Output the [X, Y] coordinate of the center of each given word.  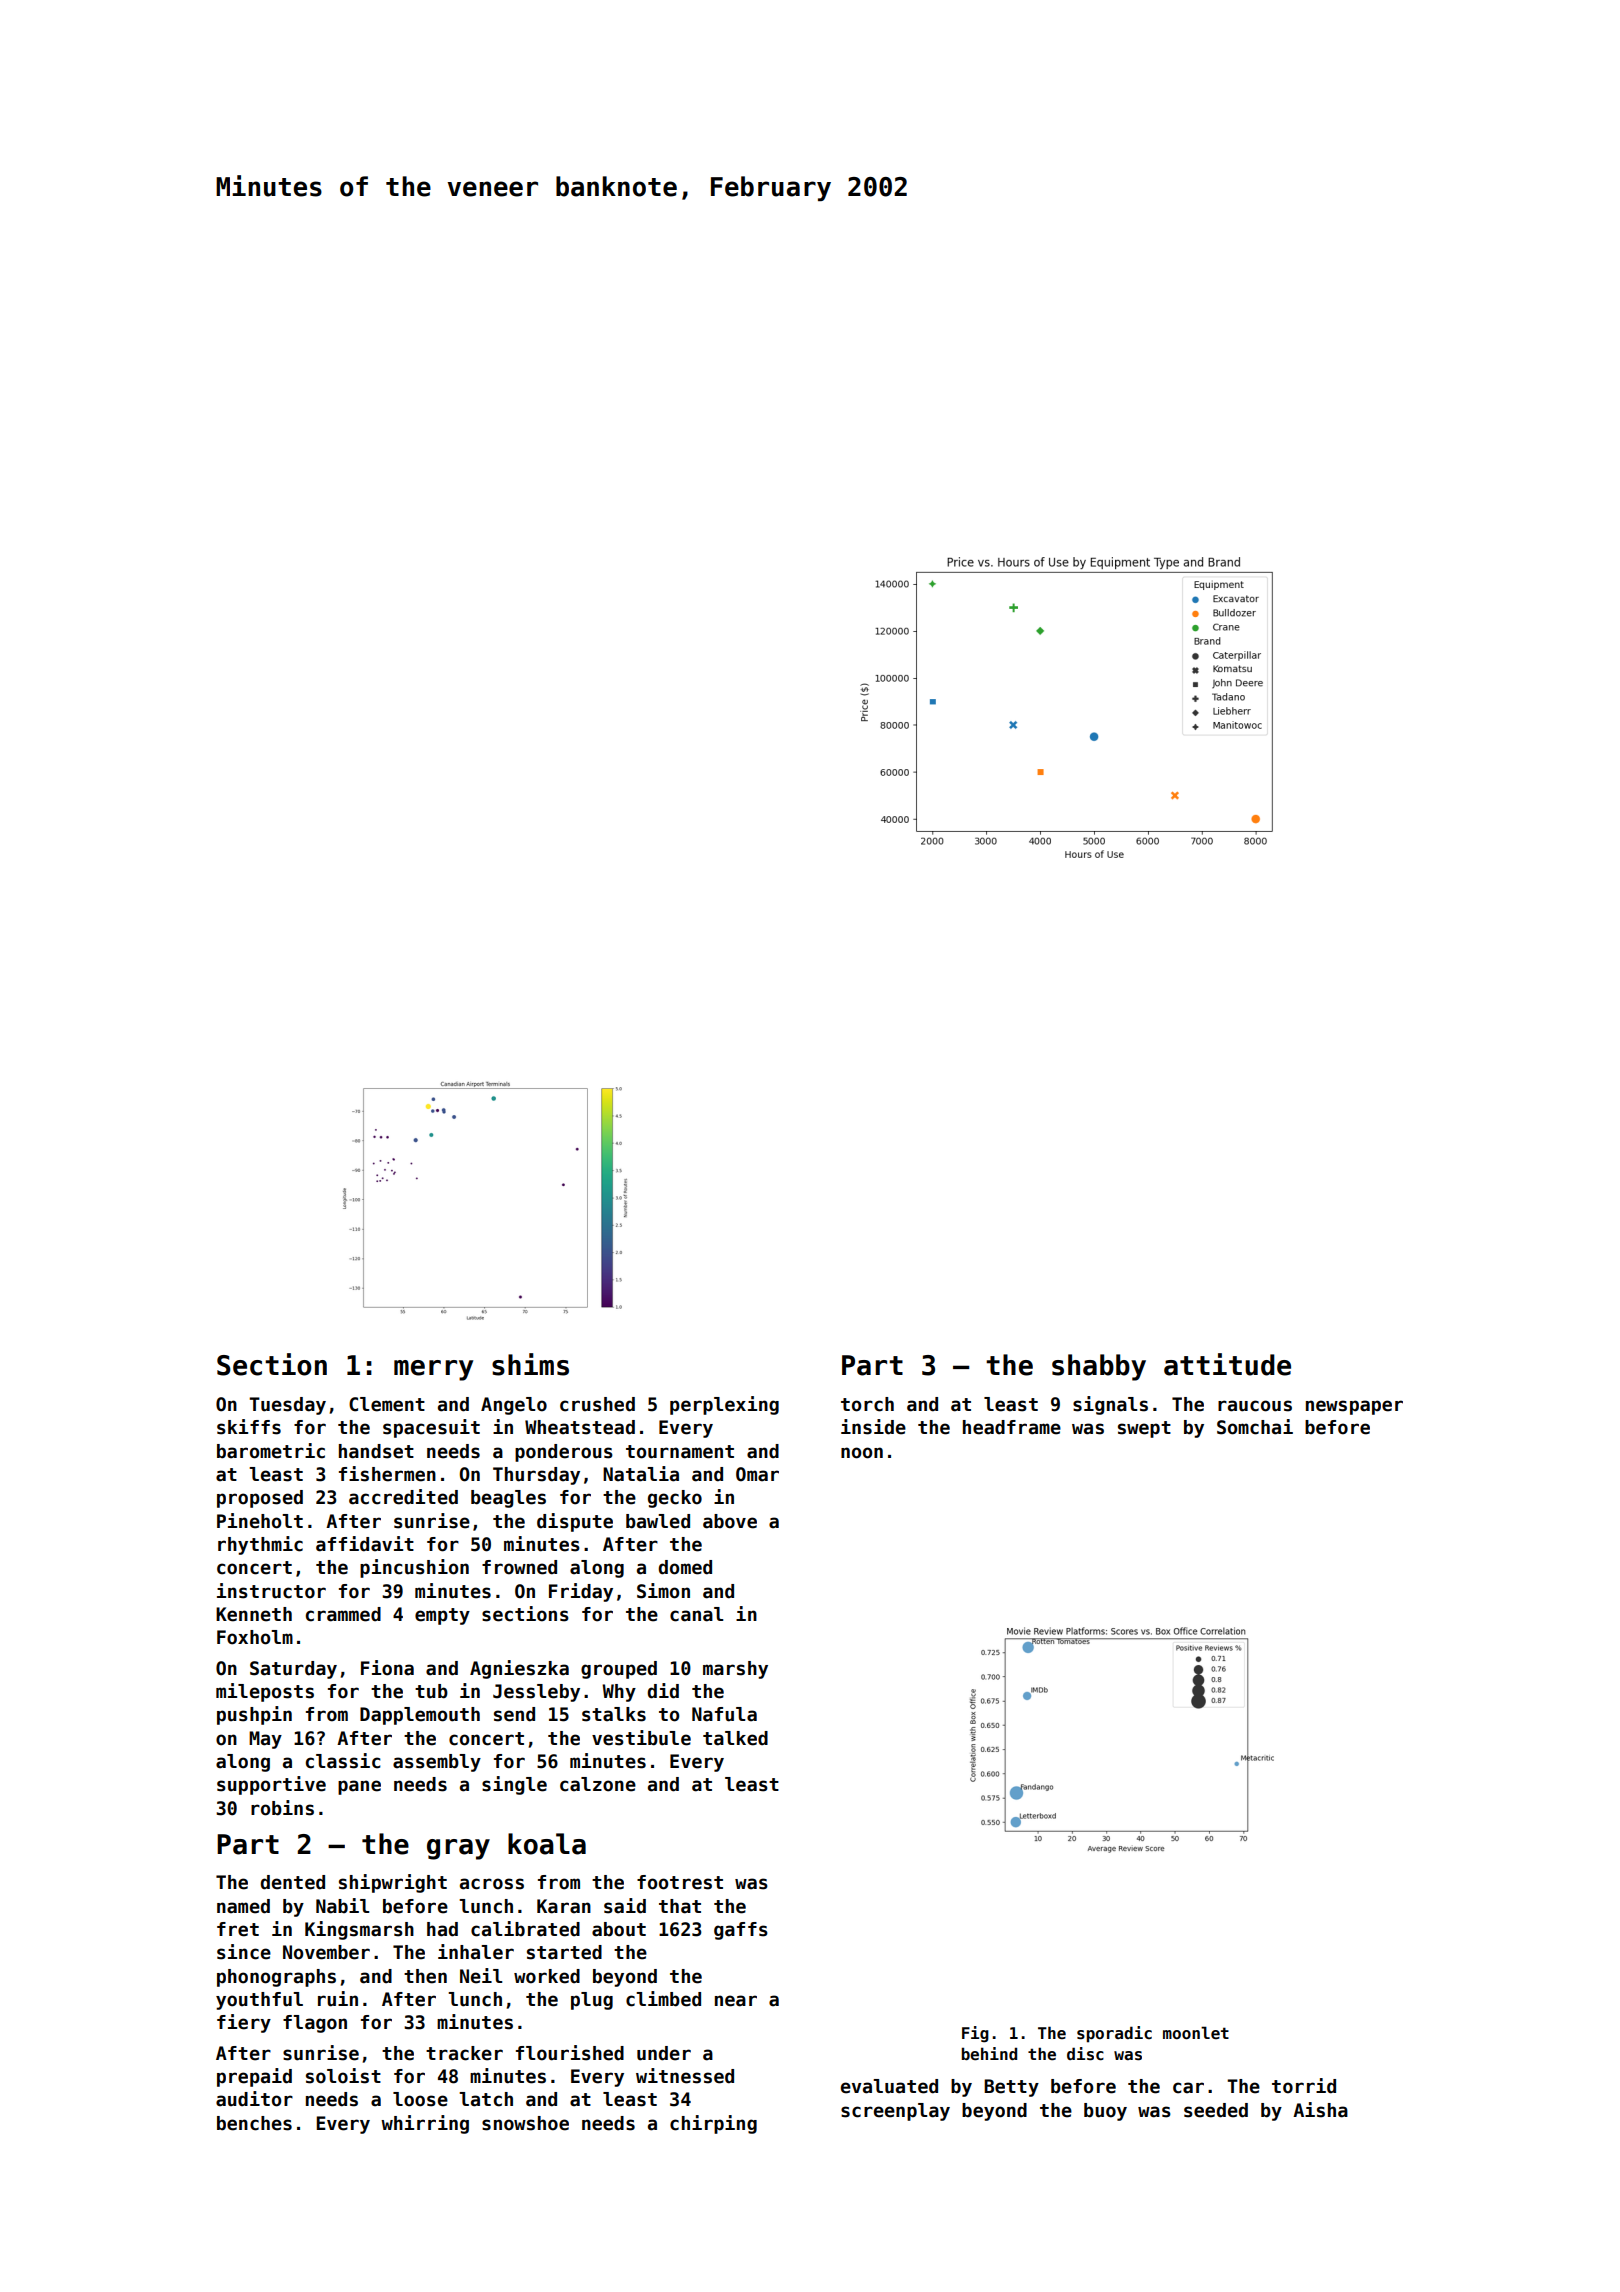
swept [1144, 1429]
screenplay [895, 2112]
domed [685, 1567]
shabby [1099, 1367]
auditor [254, 2099]
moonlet [1196, 2033]
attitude [1227, 1364]
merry [433, 1370]
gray [458, 1849]
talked [735, 1738]
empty [442, 1616]
